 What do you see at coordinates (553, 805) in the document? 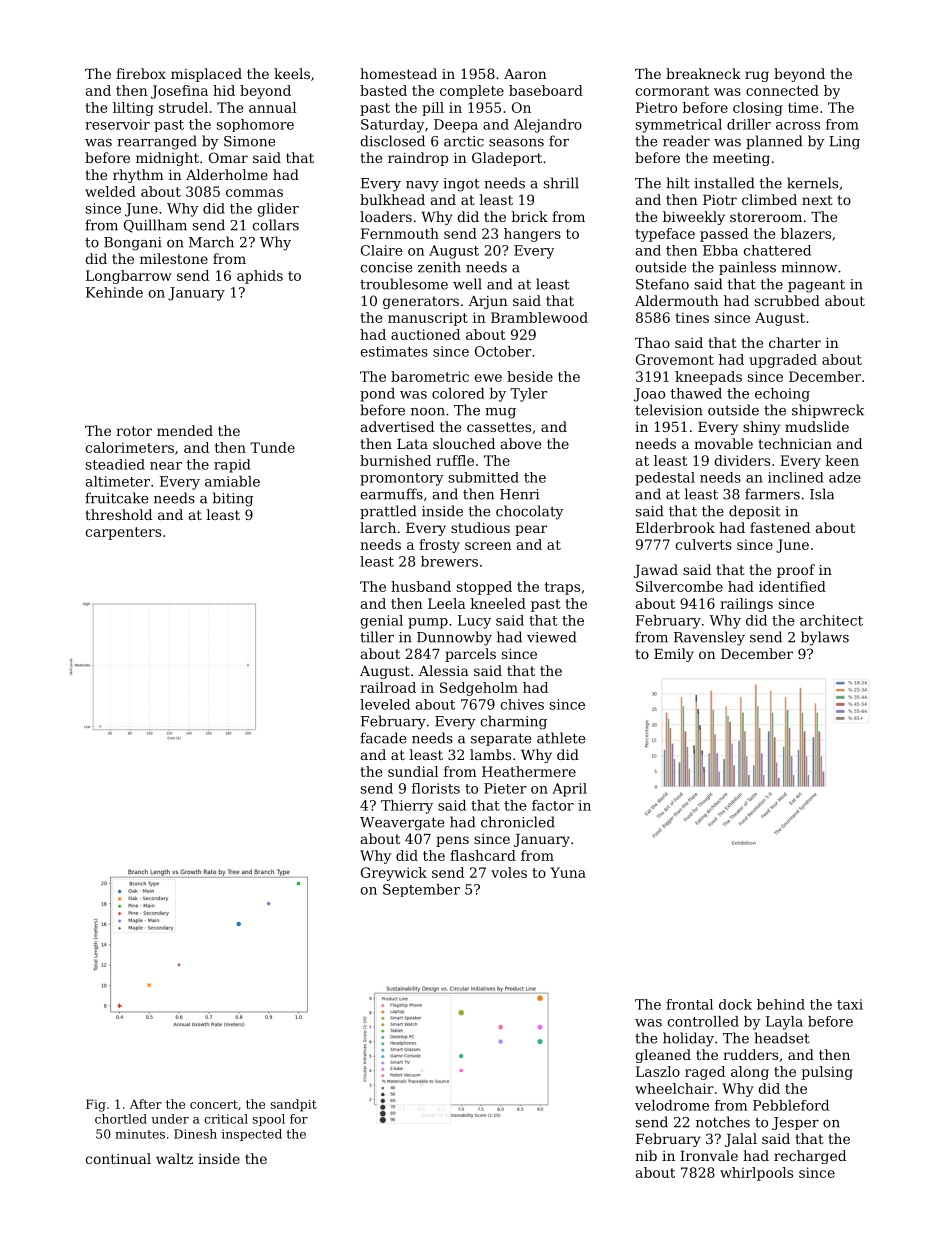
I see `factor` at bounding box center [553, 805].
